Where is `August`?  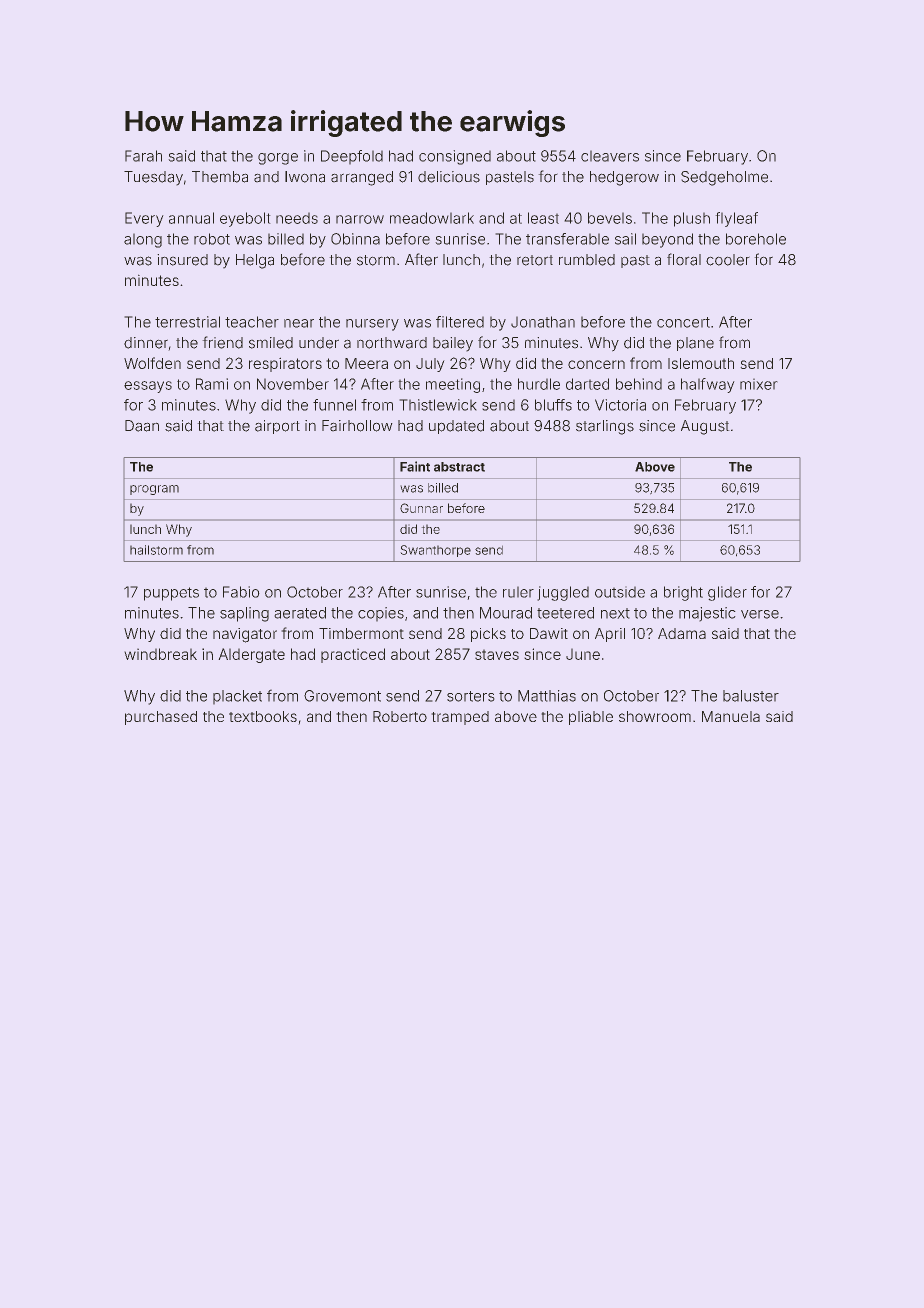
August is located at coordinates (705, 427).
